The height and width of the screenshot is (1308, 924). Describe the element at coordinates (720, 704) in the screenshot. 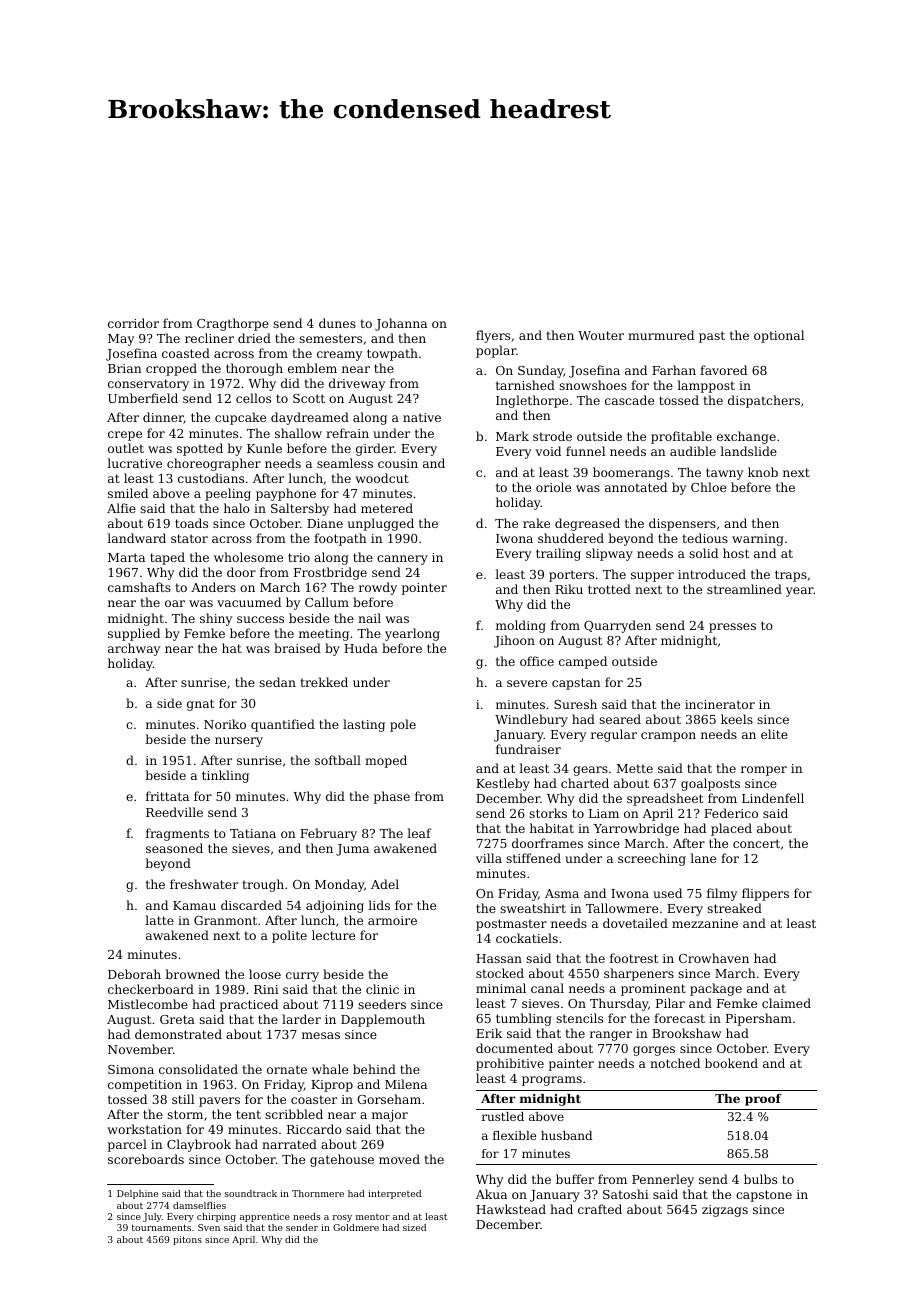

I see `incinerator` at that location.
